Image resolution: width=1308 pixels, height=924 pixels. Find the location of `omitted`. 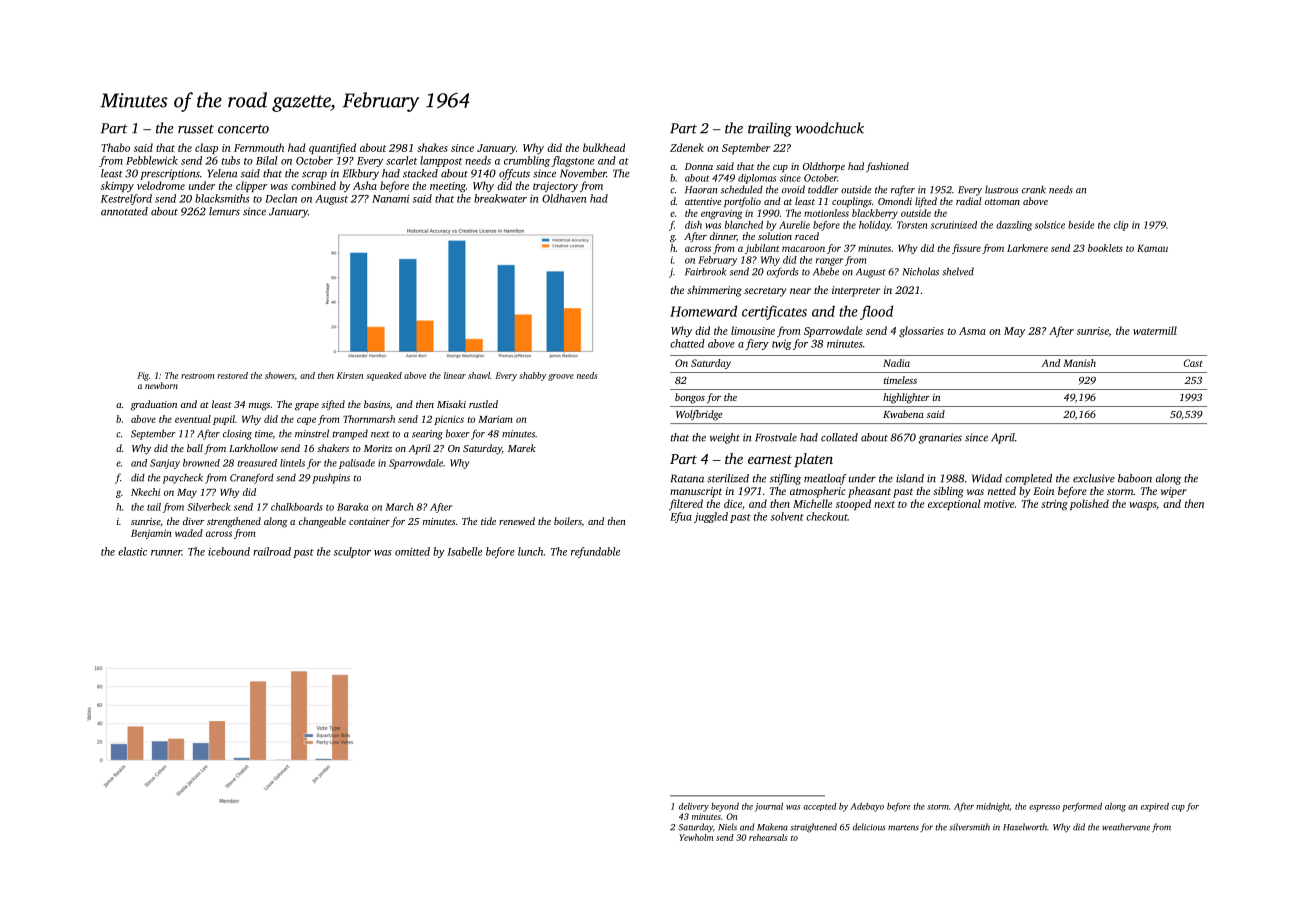

omitted is located at coordinates (412, 551).
